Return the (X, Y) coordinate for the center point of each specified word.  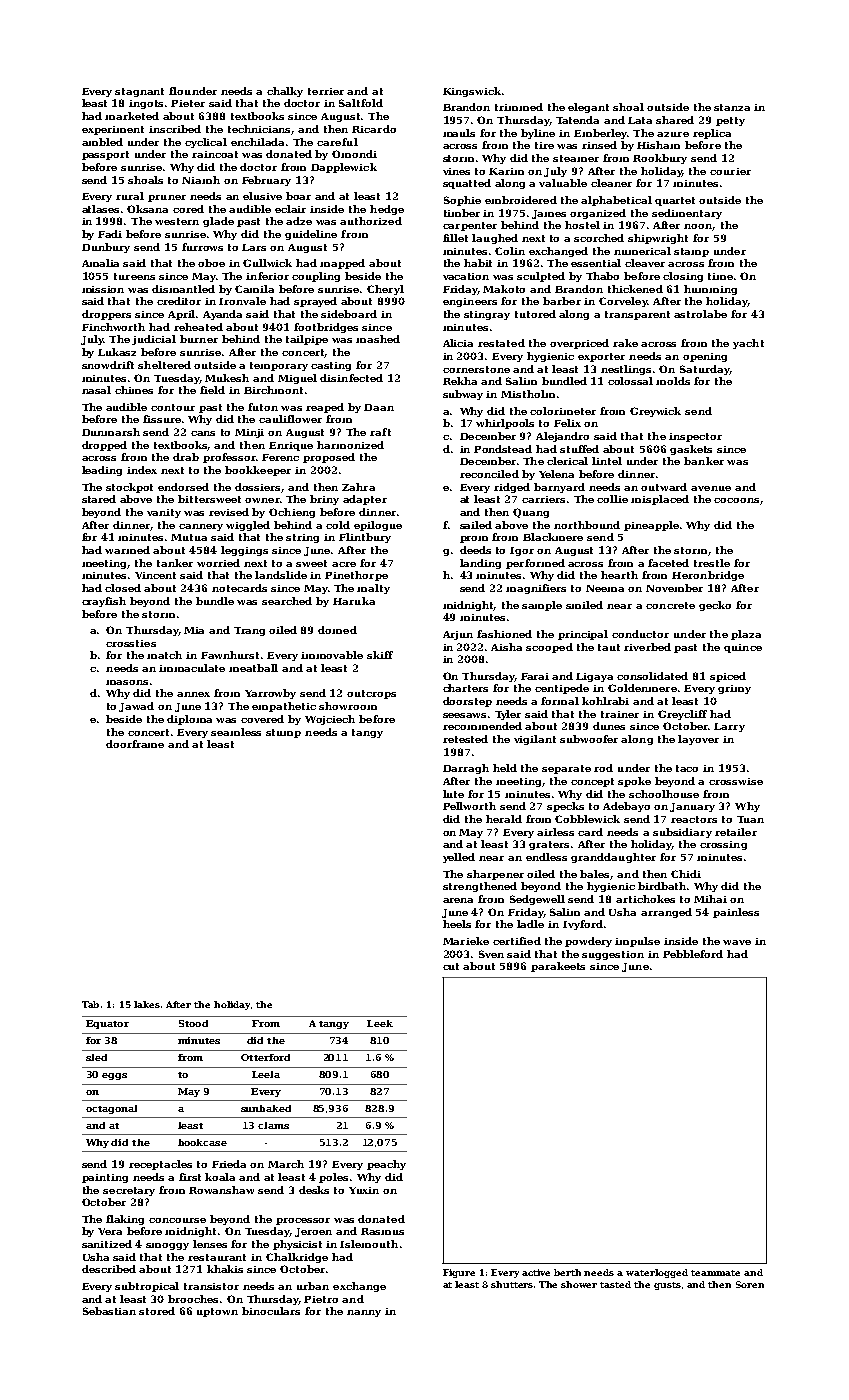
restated (501, 343)
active (536, 1272)
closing (683, 277)
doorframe (135, 744)
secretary (129, 1191)
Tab (90, 1004)
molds (673, 381)
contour (173, 407)
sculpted (541, 277)
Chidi (686, 874)
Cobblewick (587, 819)
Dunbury (106, 248)
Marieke (466, 941)
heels (457, 924)
